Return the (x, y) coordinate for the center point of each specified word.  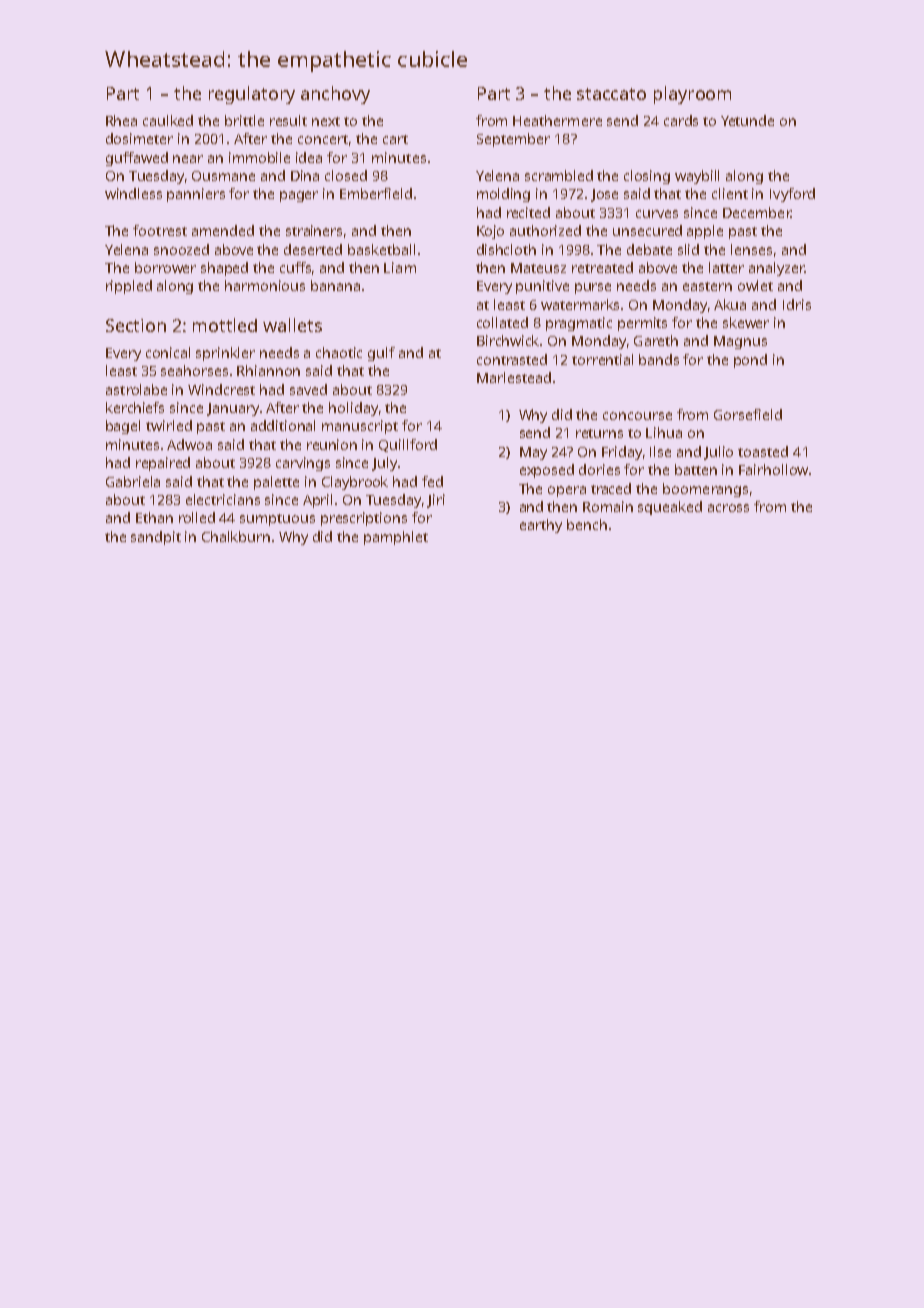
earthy (541, 526)
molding (503, 195)
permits (642, 324)
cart (395, 139)
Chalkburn (236, 536)
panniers (196, 195)
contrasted (512, 359)
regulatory (252, 95)
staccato (611, 94)
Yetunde (747, 120)
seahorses (194, 370)
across (728, 508)
